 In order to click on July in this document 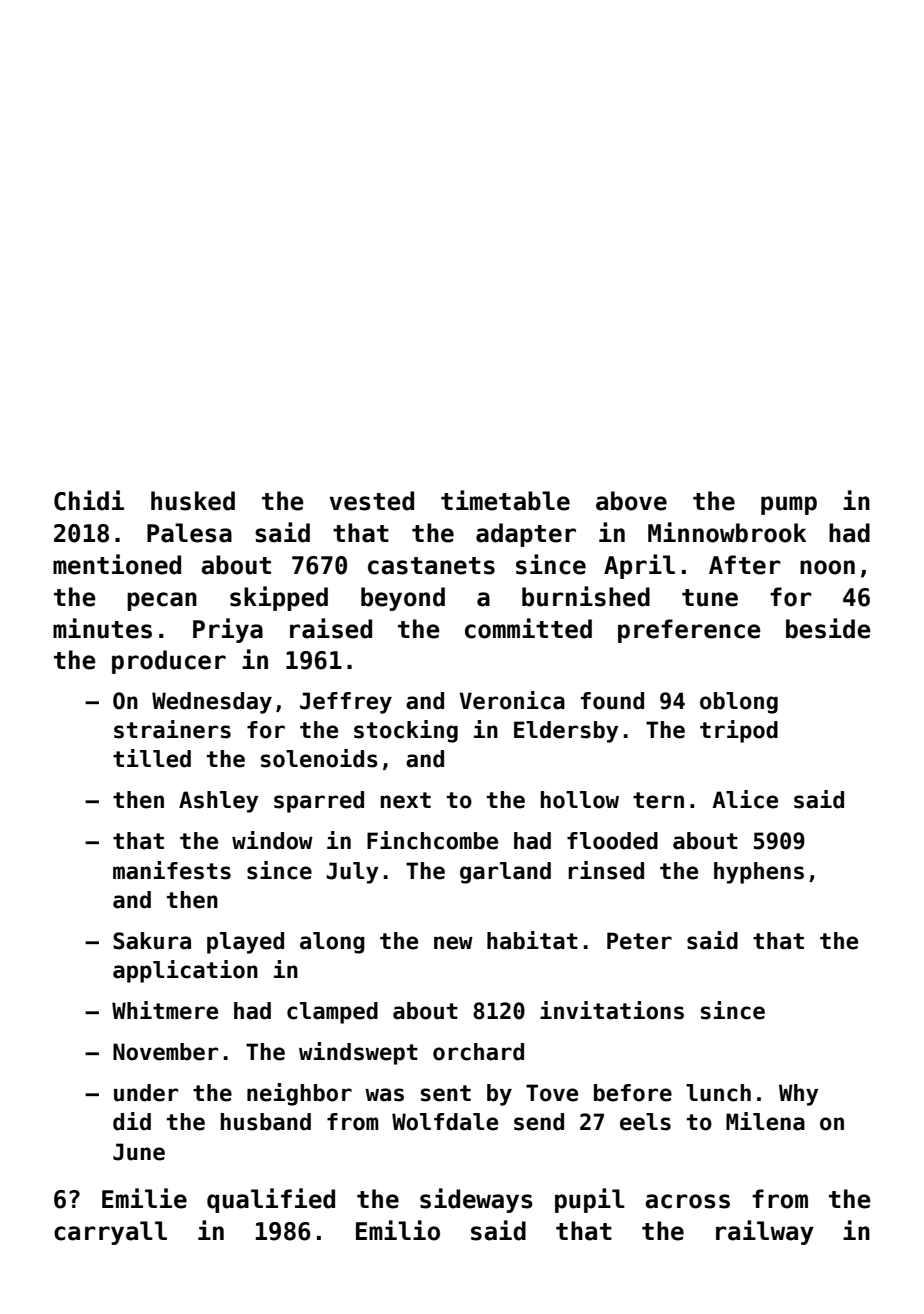, I will do `click(352, 873)`.
